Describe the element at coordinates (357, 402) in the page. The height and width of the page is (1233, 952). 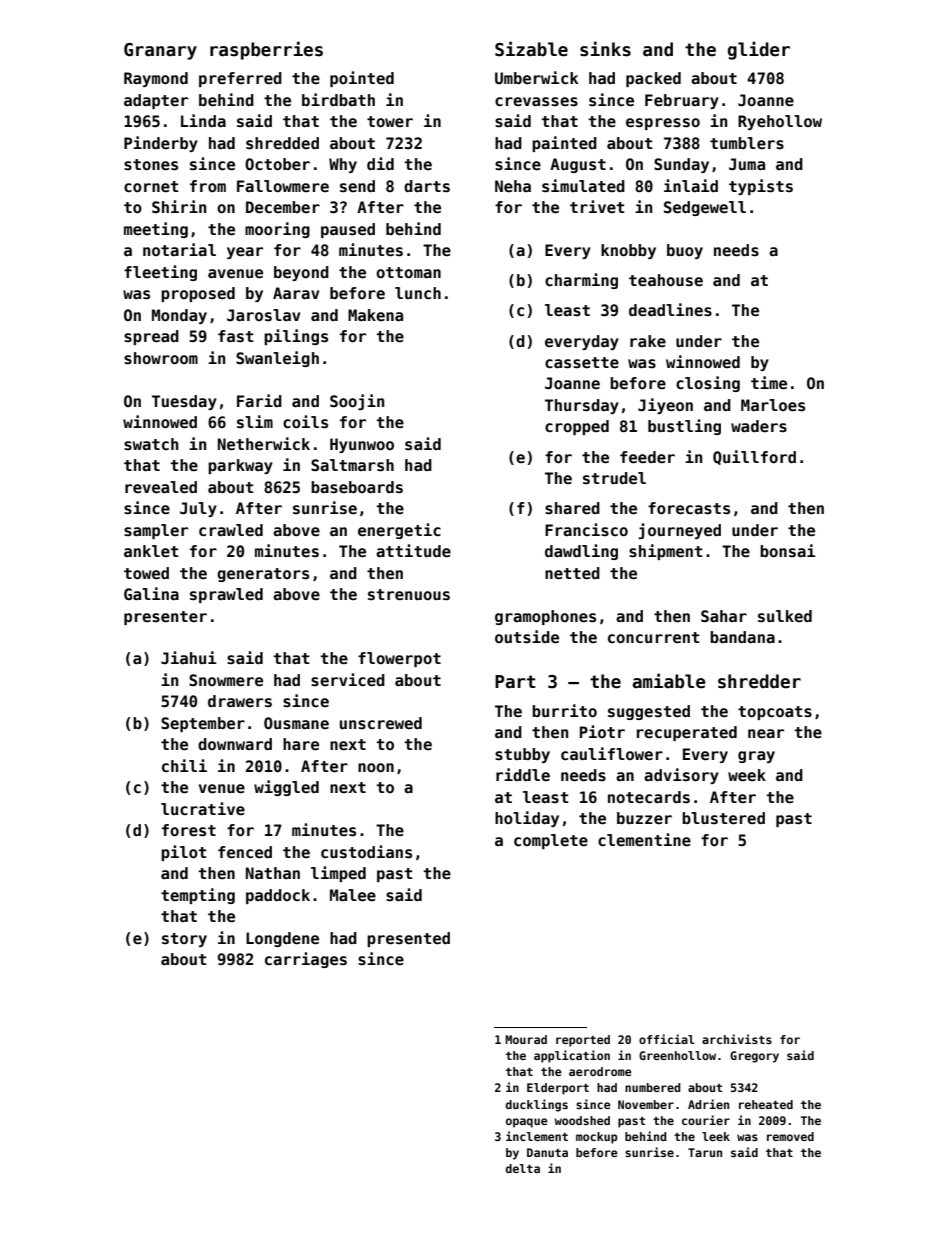
I see `Soojin` at that location.
